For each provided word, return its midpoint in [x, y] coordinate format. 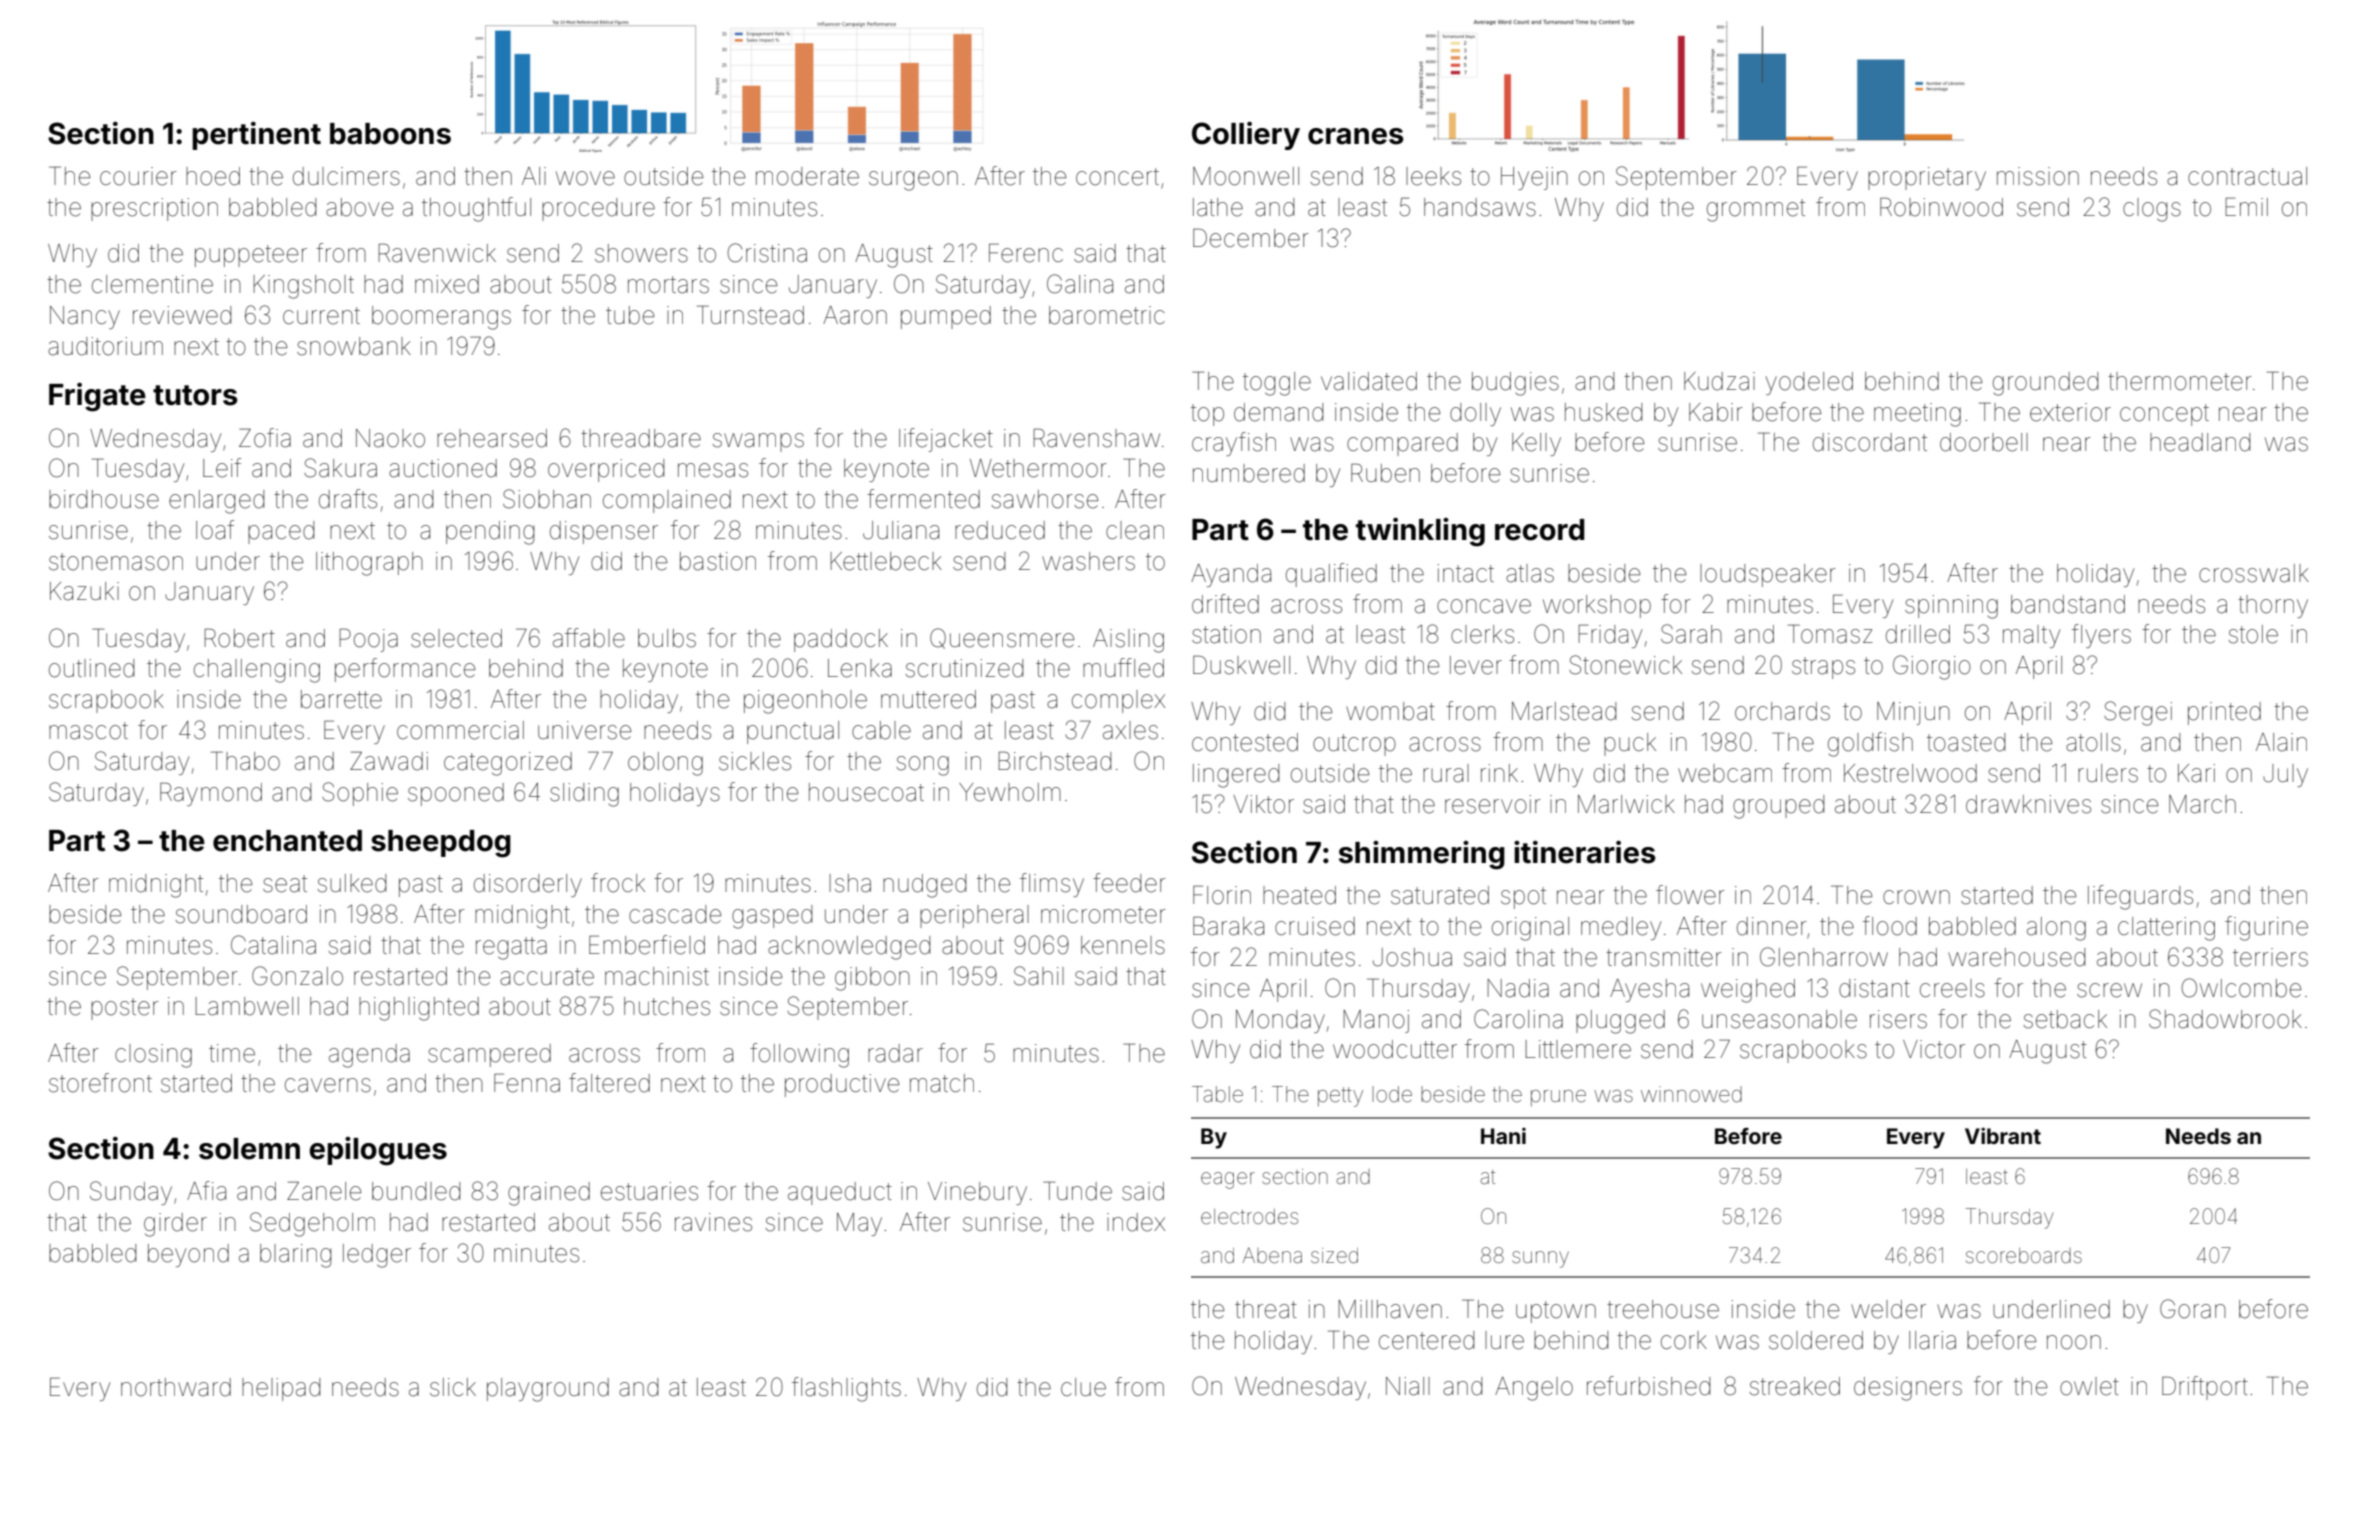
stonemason [116, 562]
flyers [2101, 636]
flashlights [846, 1389]
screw [2109, 990]
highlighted [419, 1009]
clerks [1482, 634]
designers [1908, 1389]
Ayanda [1231, 575]
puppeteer [251, 256]
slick [453, 1387]
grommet [1756, 210]
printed [2224, 713]
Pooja [368, 640]
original [1530, 929]
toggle [1277, 384]
